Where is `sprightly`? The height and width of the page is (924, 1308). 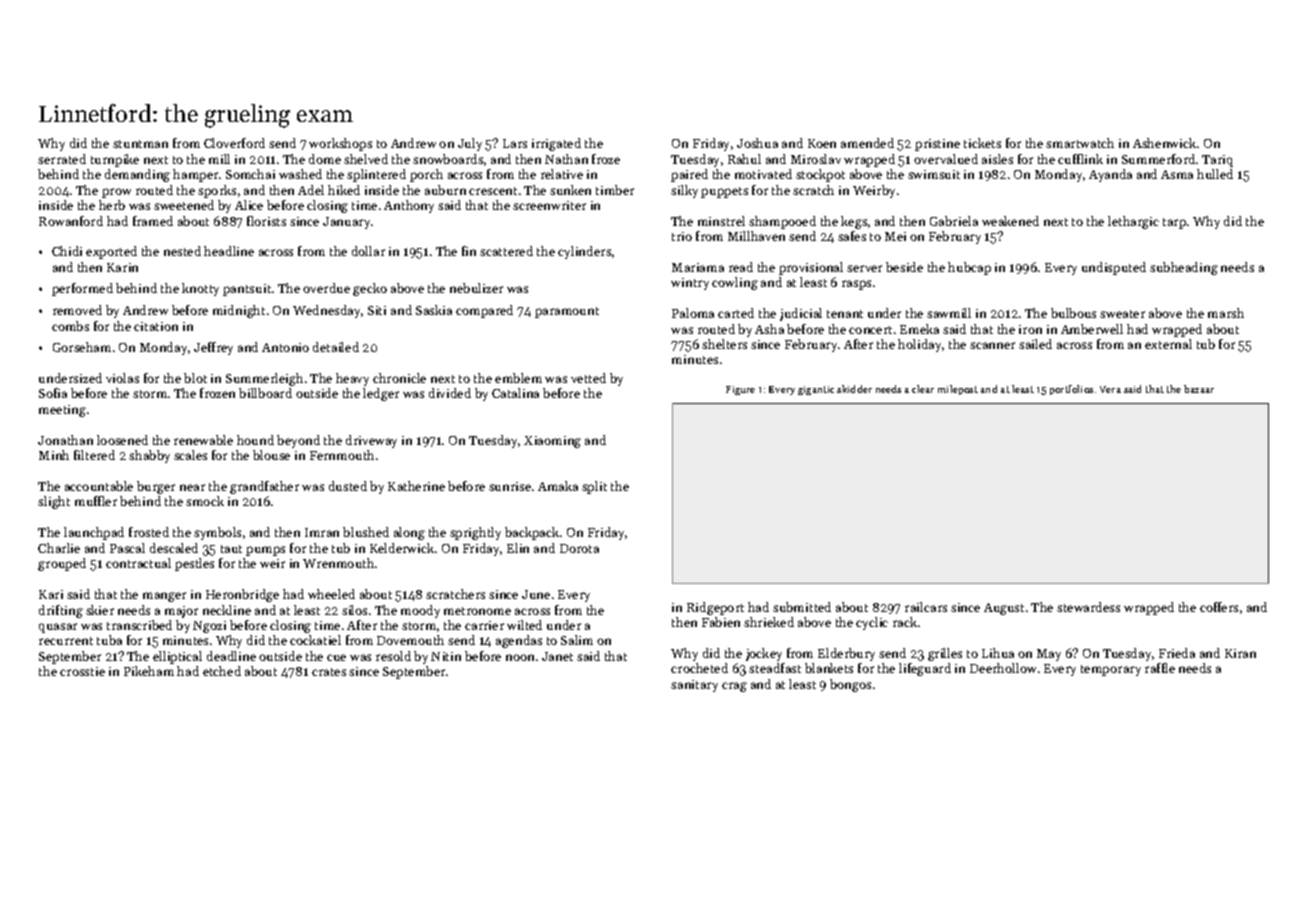
sprightly is located at coordinates (475, 533).
